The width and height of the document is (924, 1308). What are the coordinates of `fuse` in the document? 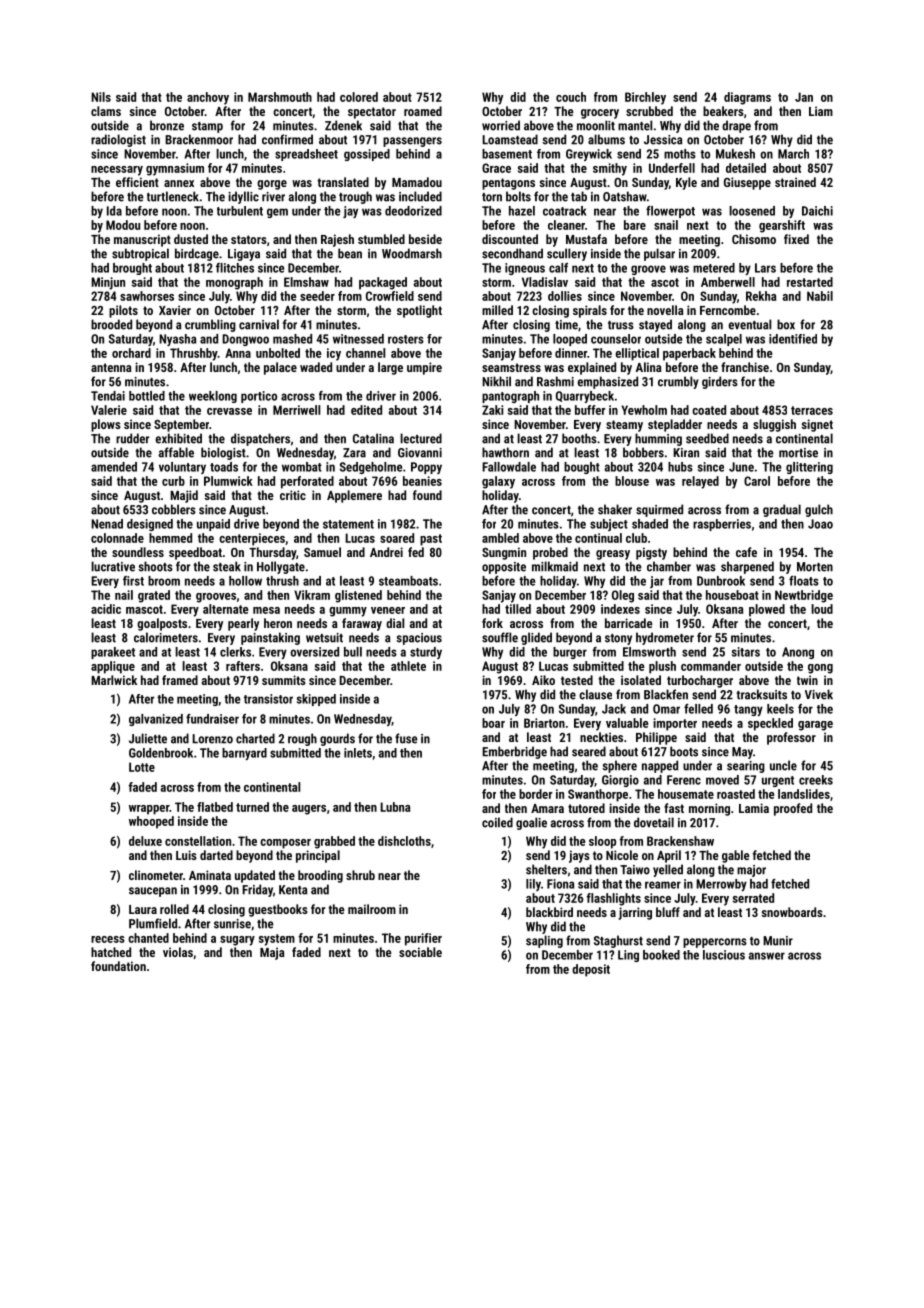 It's located at (406, 738).
